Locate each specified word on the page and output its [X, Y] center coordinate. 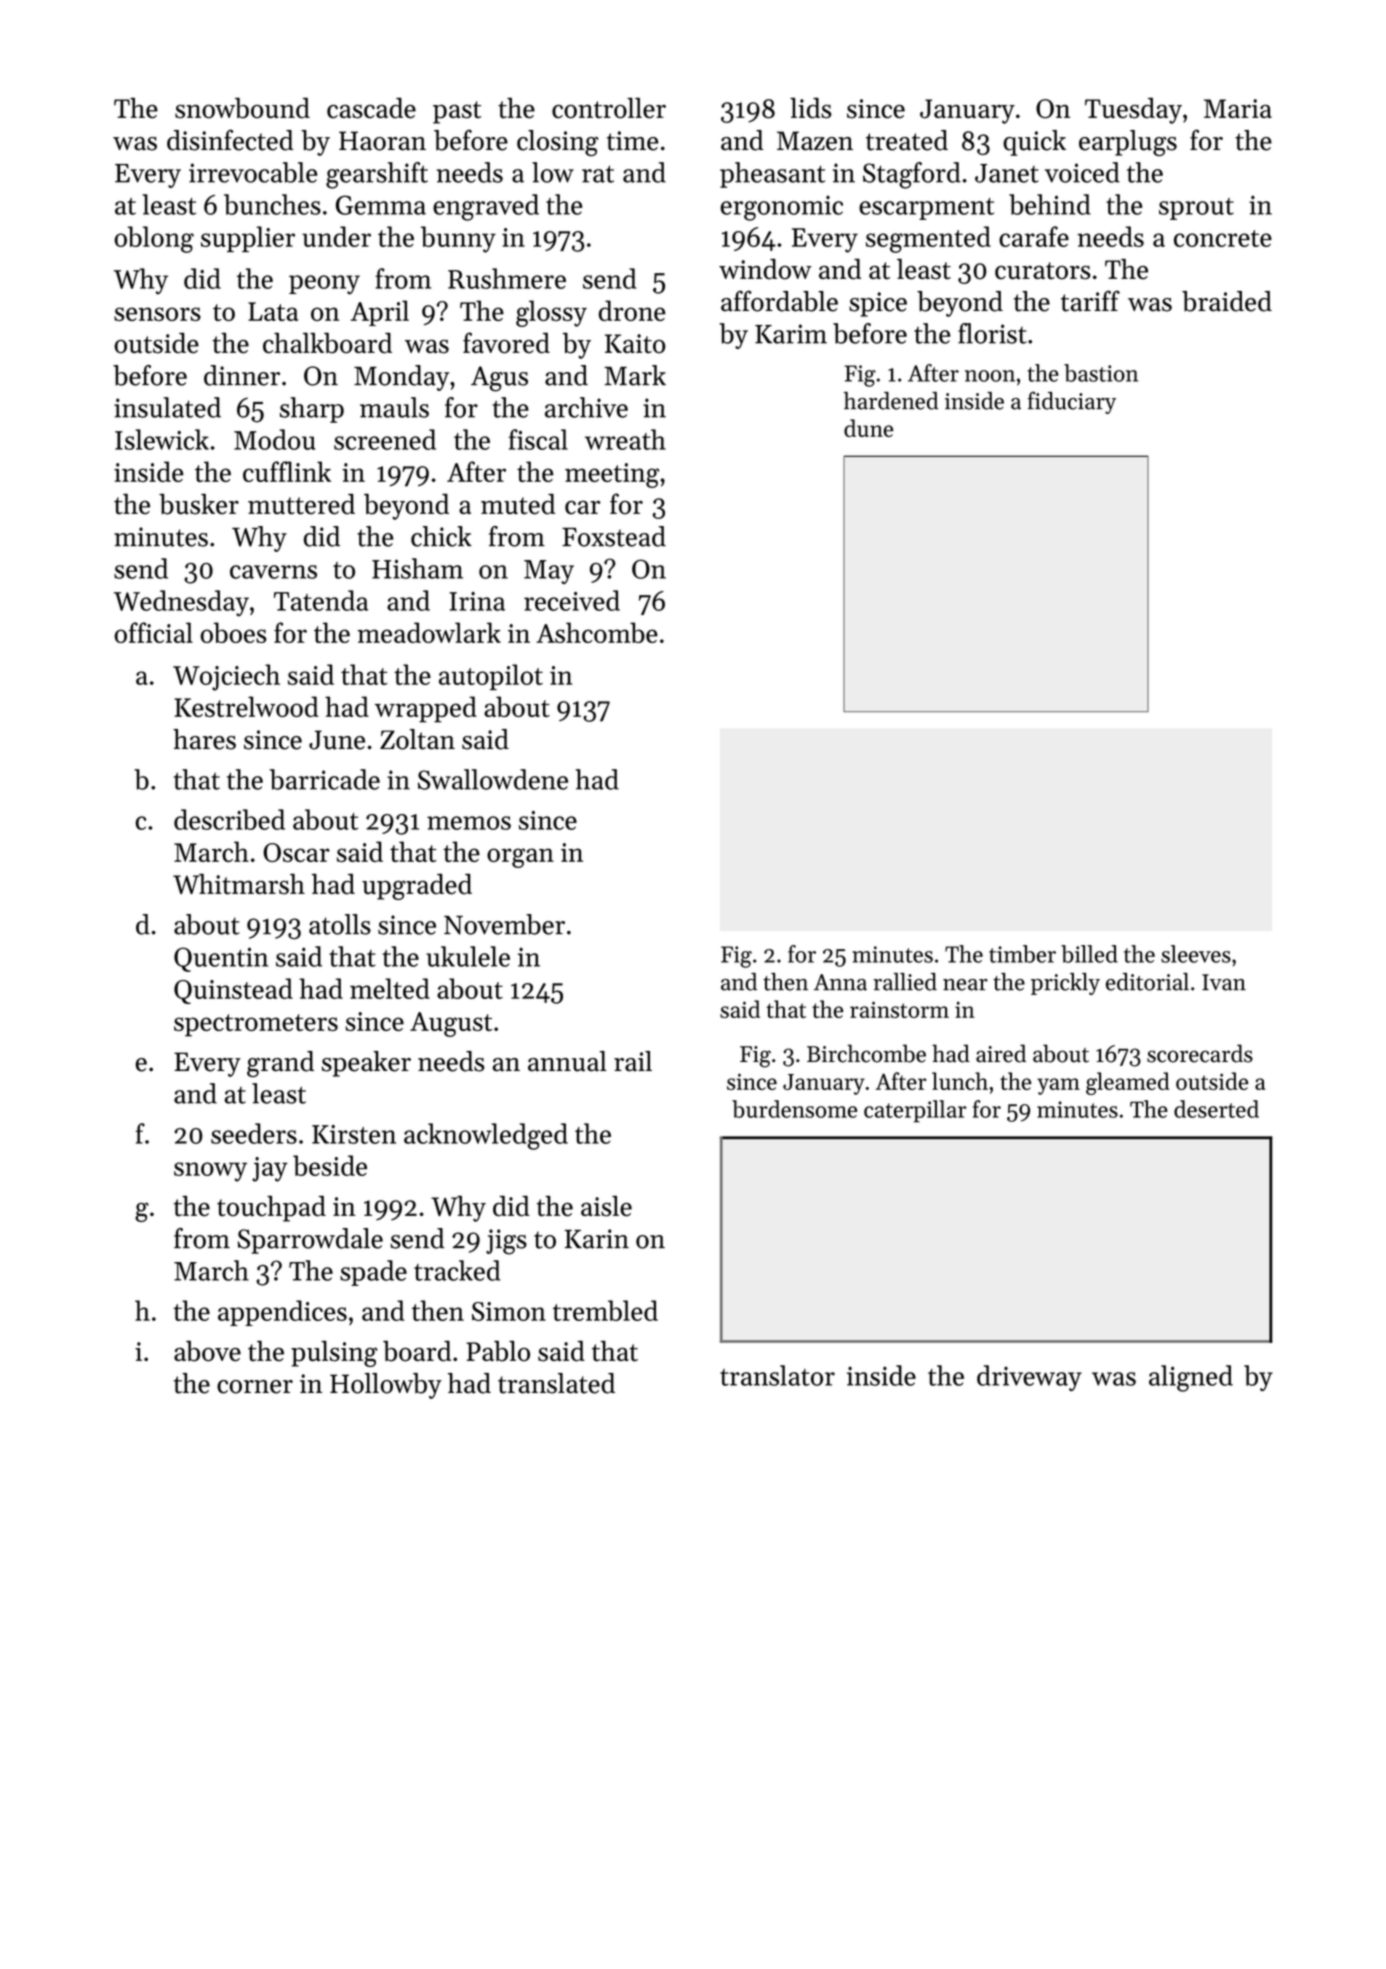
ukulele [468, 956]
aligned [1191, 1378]
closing [557, 143]
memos [469, 823]
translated [556, 1383]
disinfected [230, 140]
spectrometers [256, 1025]
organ [520, 858]
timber [1022, 954]
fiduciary [1072, 402]
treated [907, 140]
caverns [273, 572]
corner [255, 1387]
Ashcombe [597, 632]
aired [1001, 1053]
